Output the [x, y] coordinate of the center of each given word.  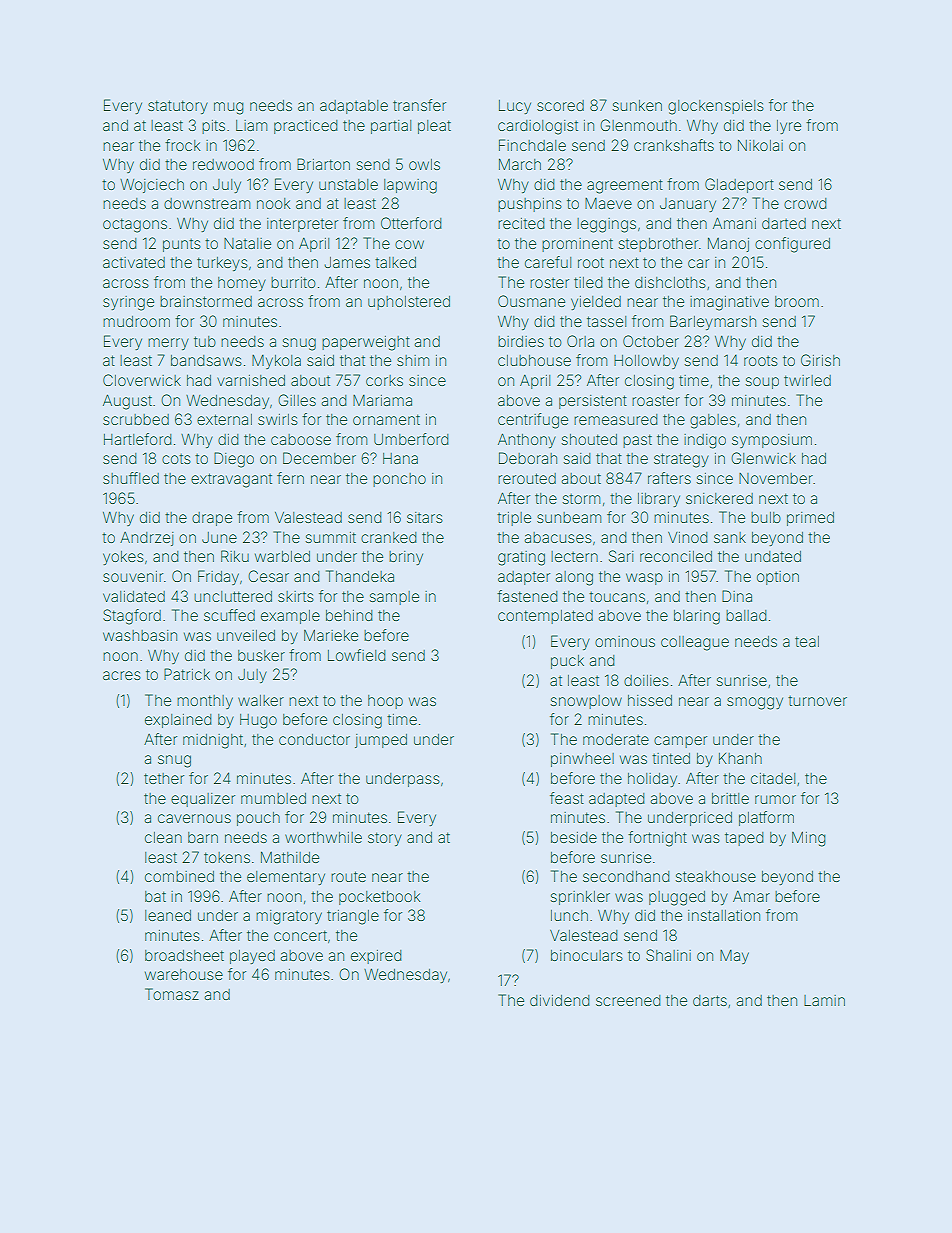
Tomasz [172, 994]
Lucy [515, 107]
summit [331, 537]
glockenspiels [716, 107]
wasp [644, 579]
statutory [178, 107]
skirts [296, 596]
